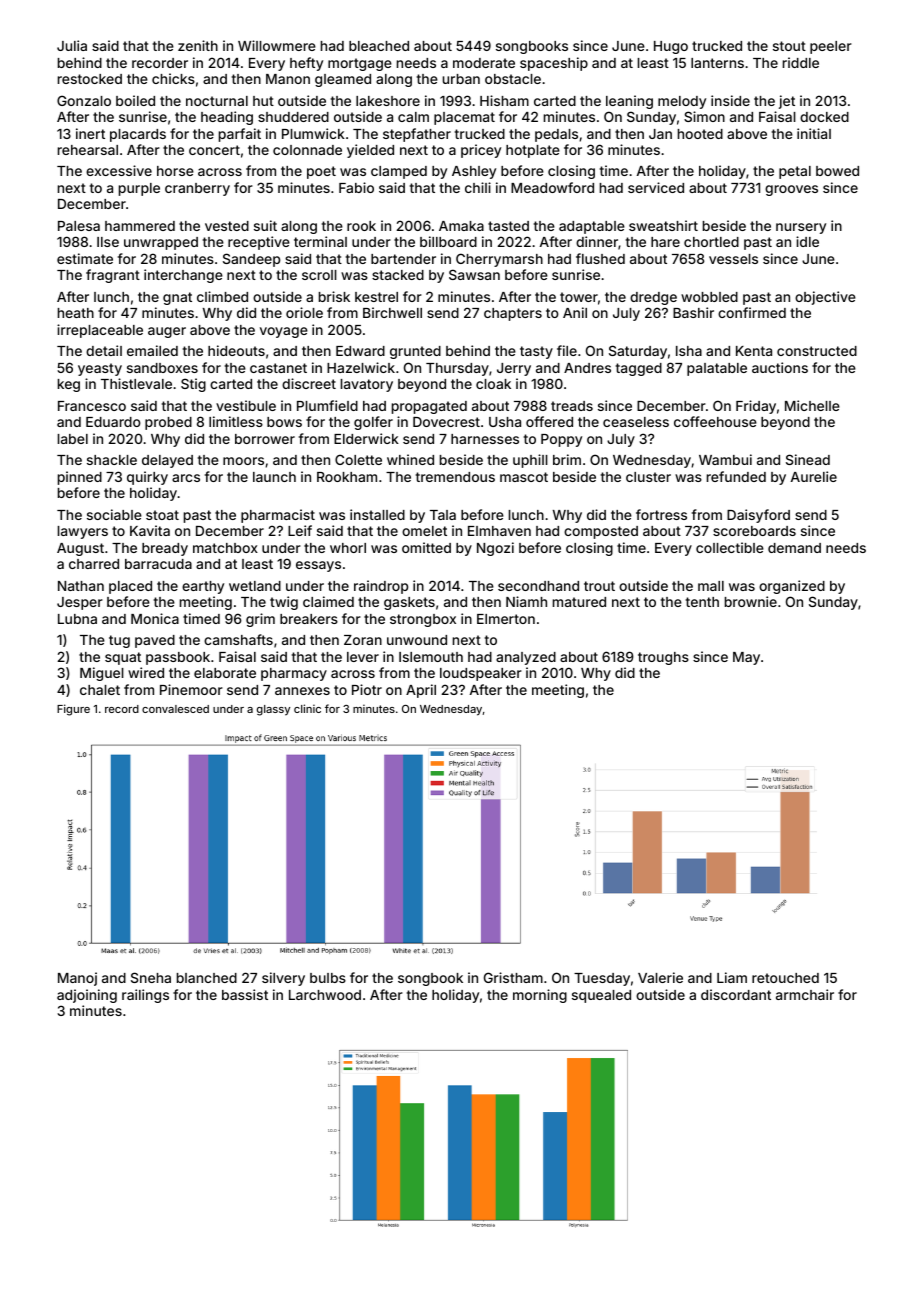 This screenshot has height=1308, width=924. I want to click on glassy, so click(273, 710).
